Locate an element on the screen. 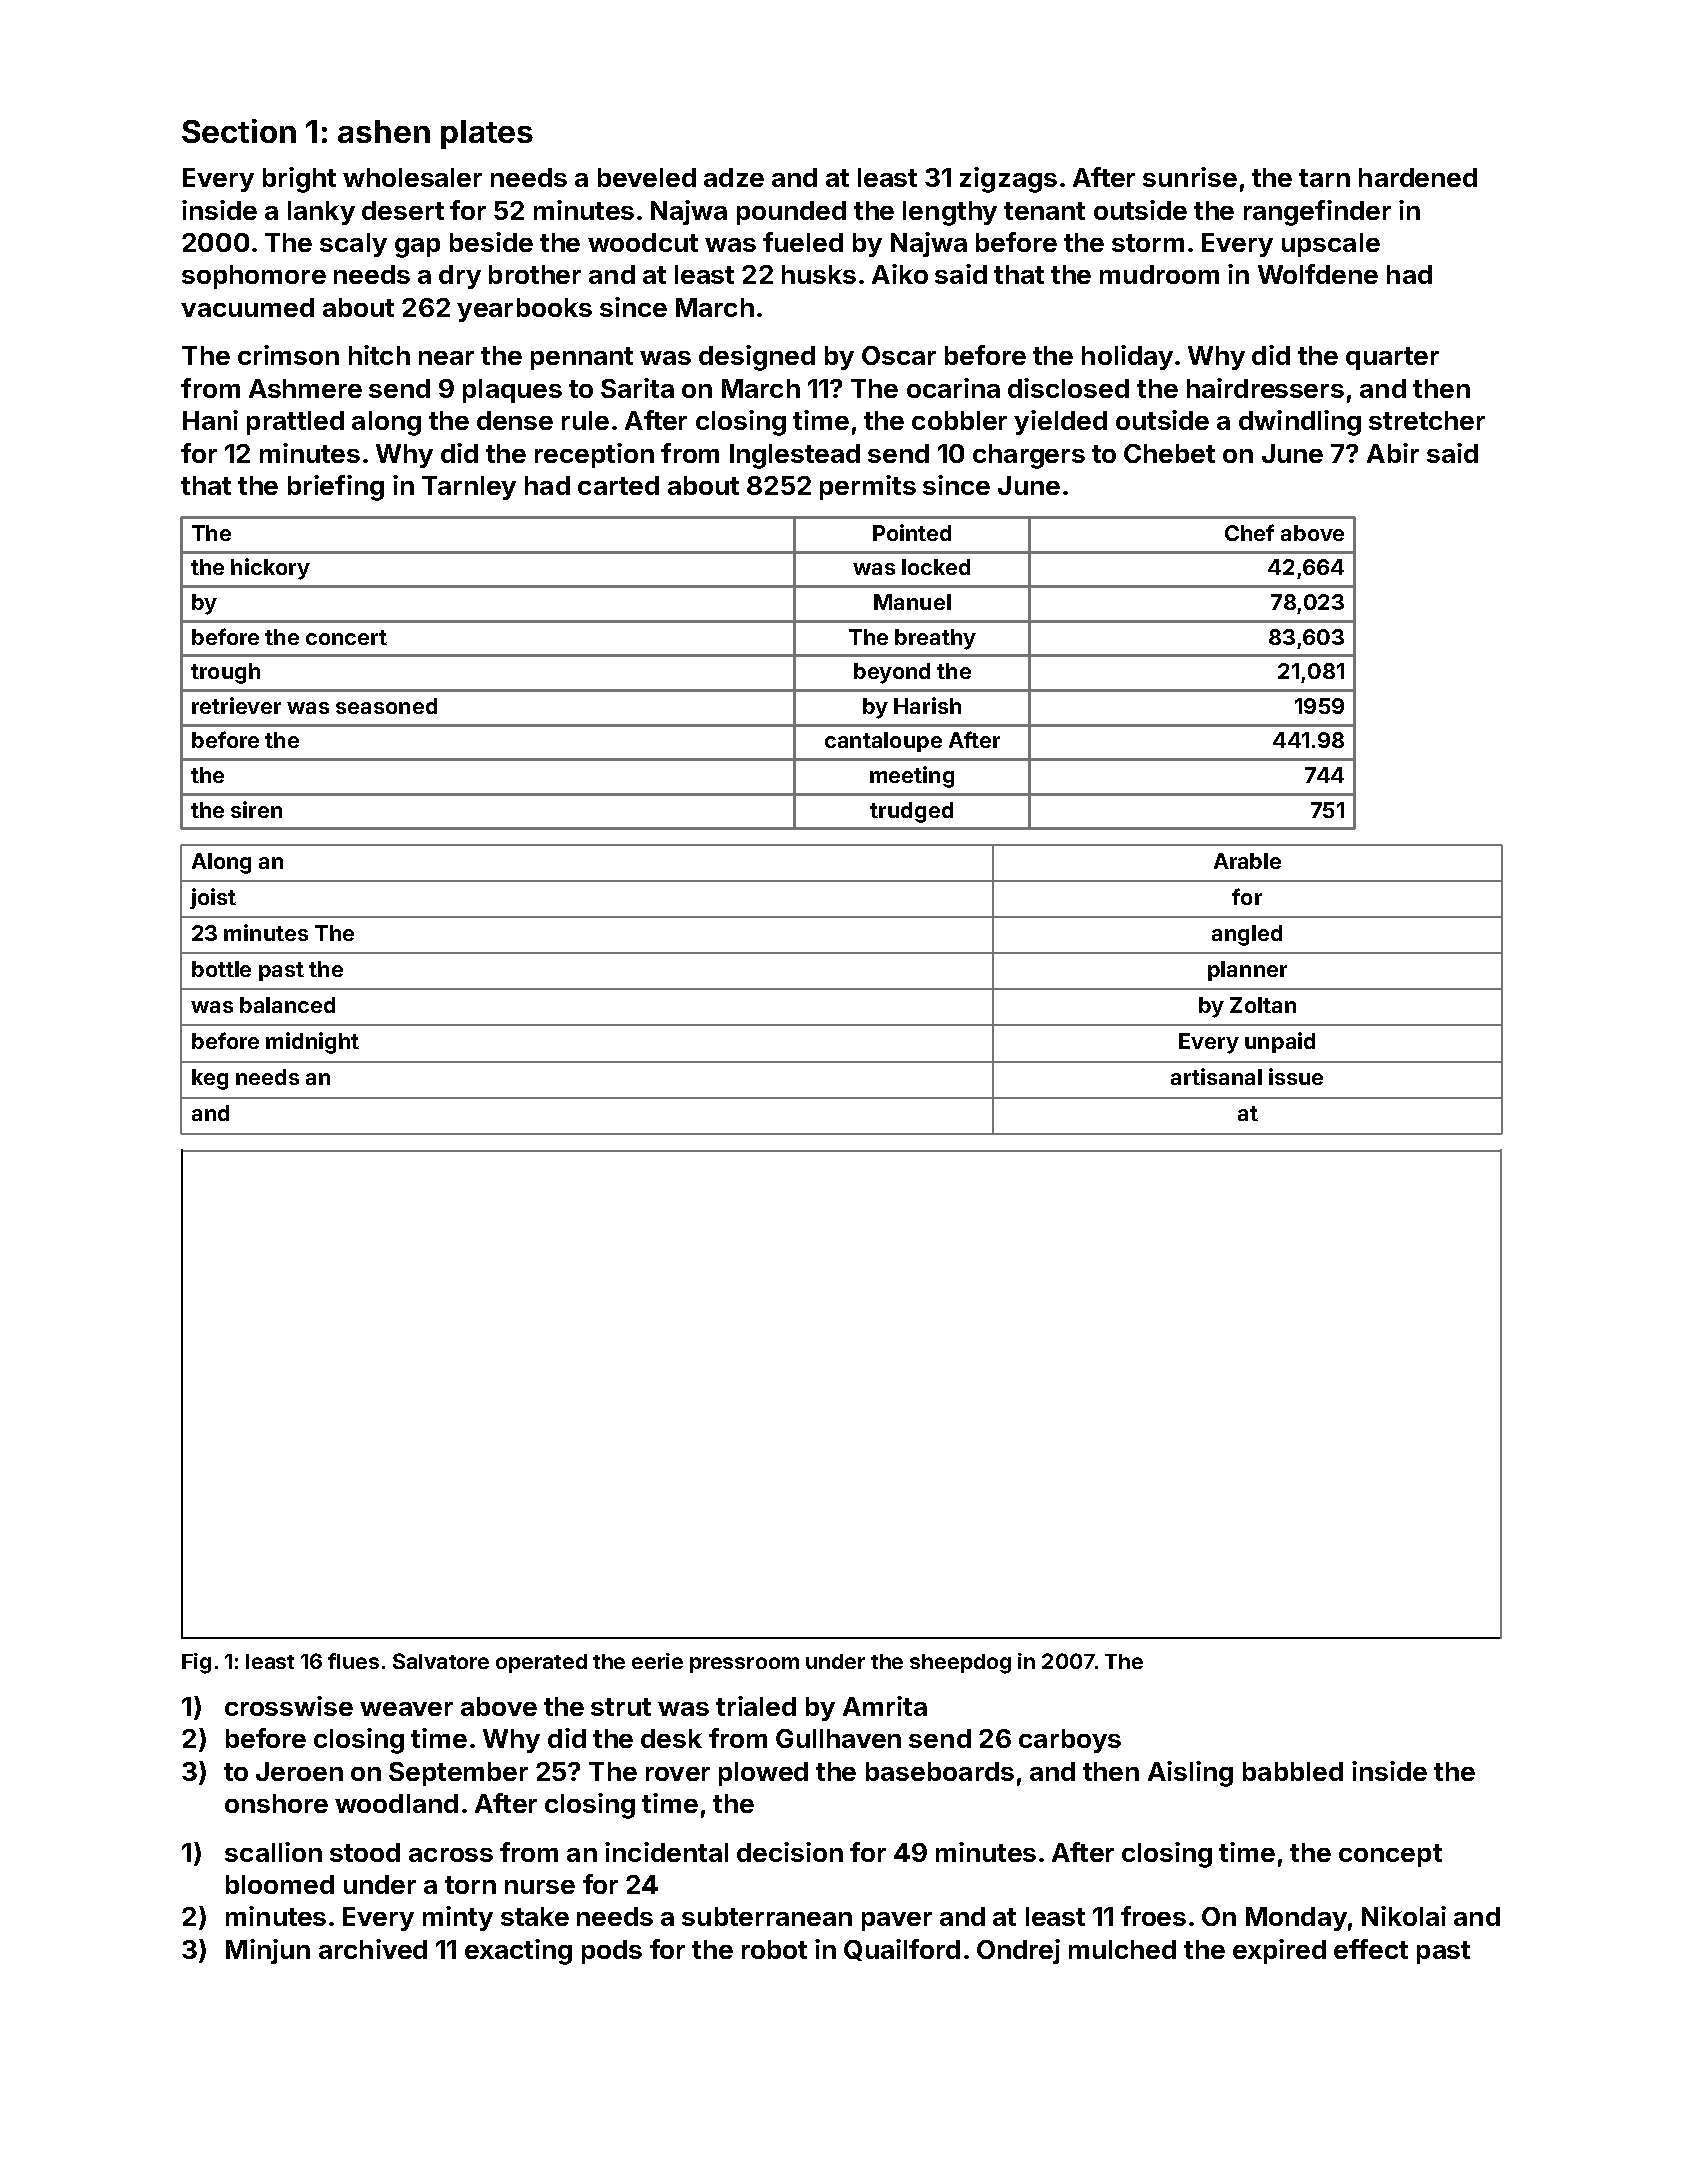 Image resolution: width=1683 pixels, height=2178 pixels. artisanal is located at coordinates (1216, 1076).
